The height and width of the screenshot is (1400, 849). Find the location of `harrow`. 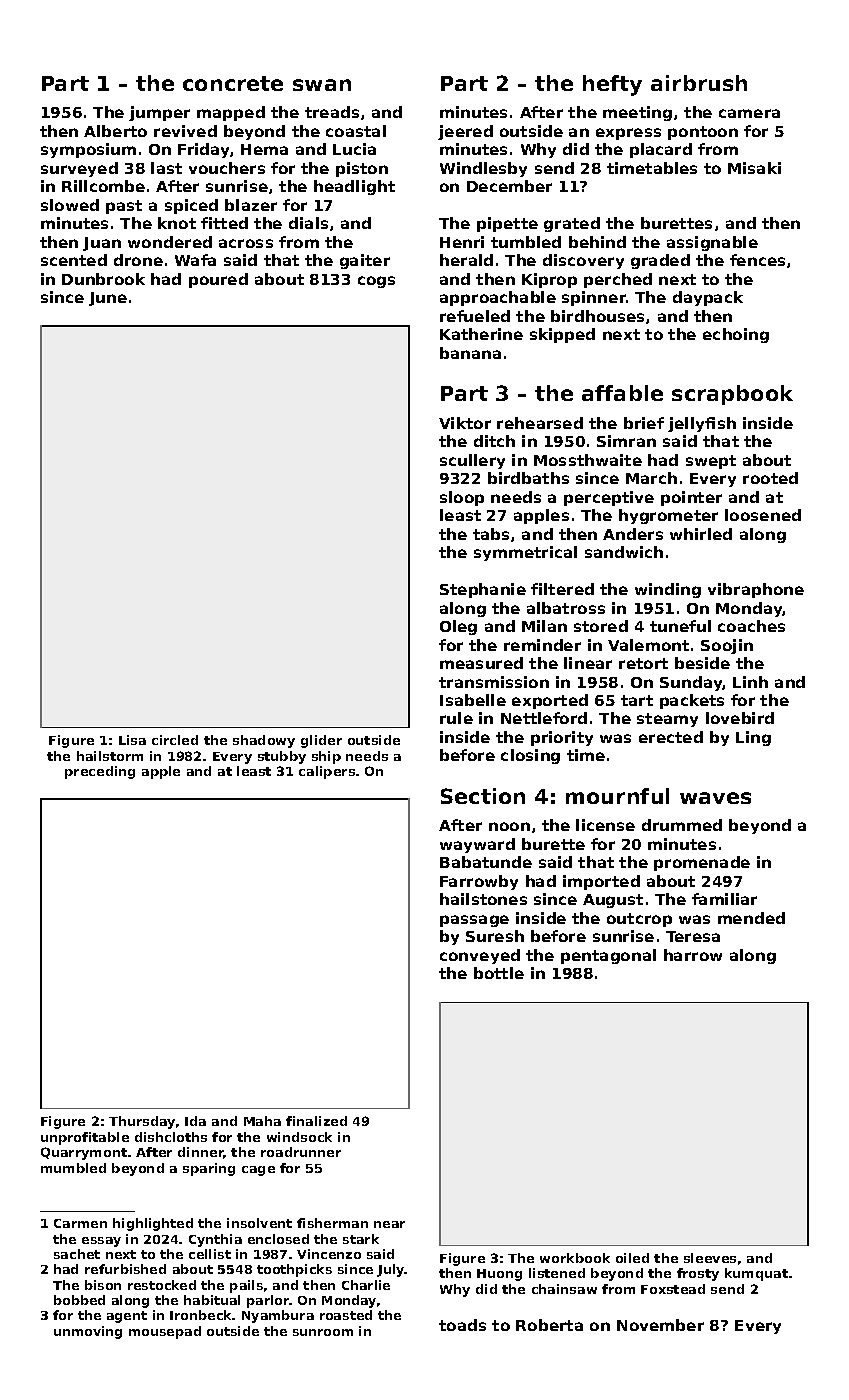

harrow is located at coordinates (693, 955).
